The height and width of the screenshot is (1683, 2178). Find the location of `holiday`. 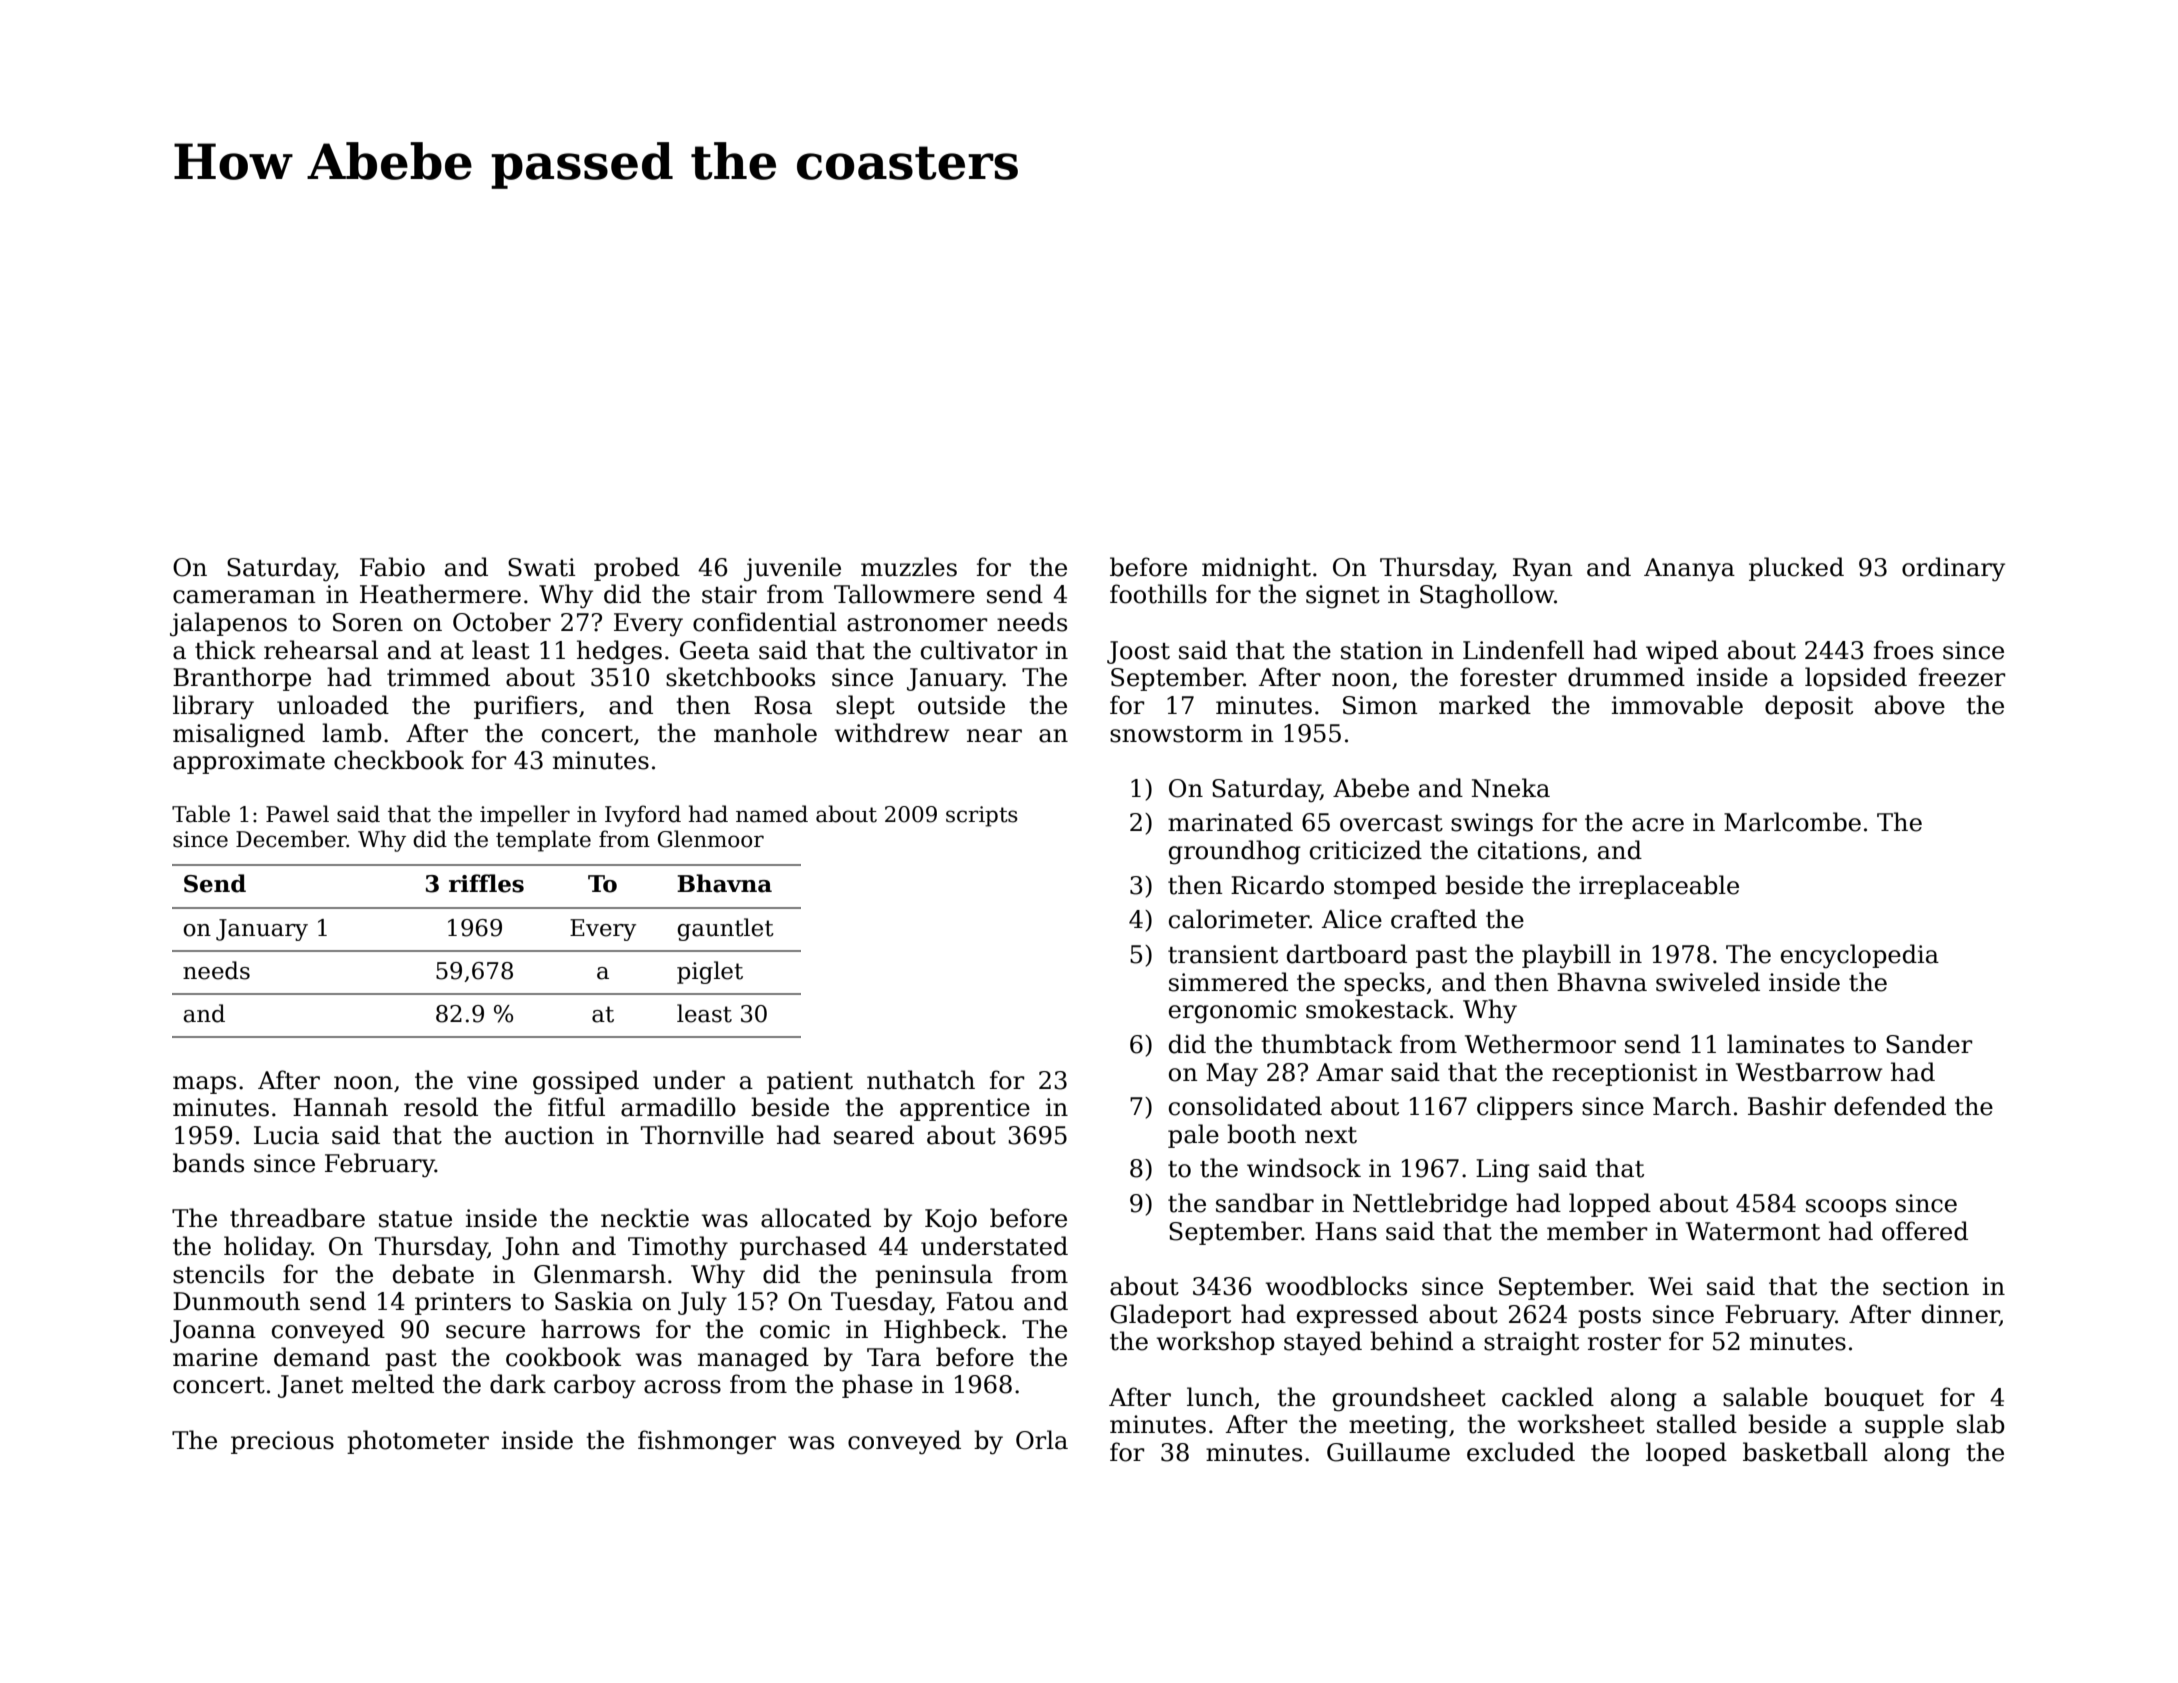

holiday is located at coordinates (268, 1248).
